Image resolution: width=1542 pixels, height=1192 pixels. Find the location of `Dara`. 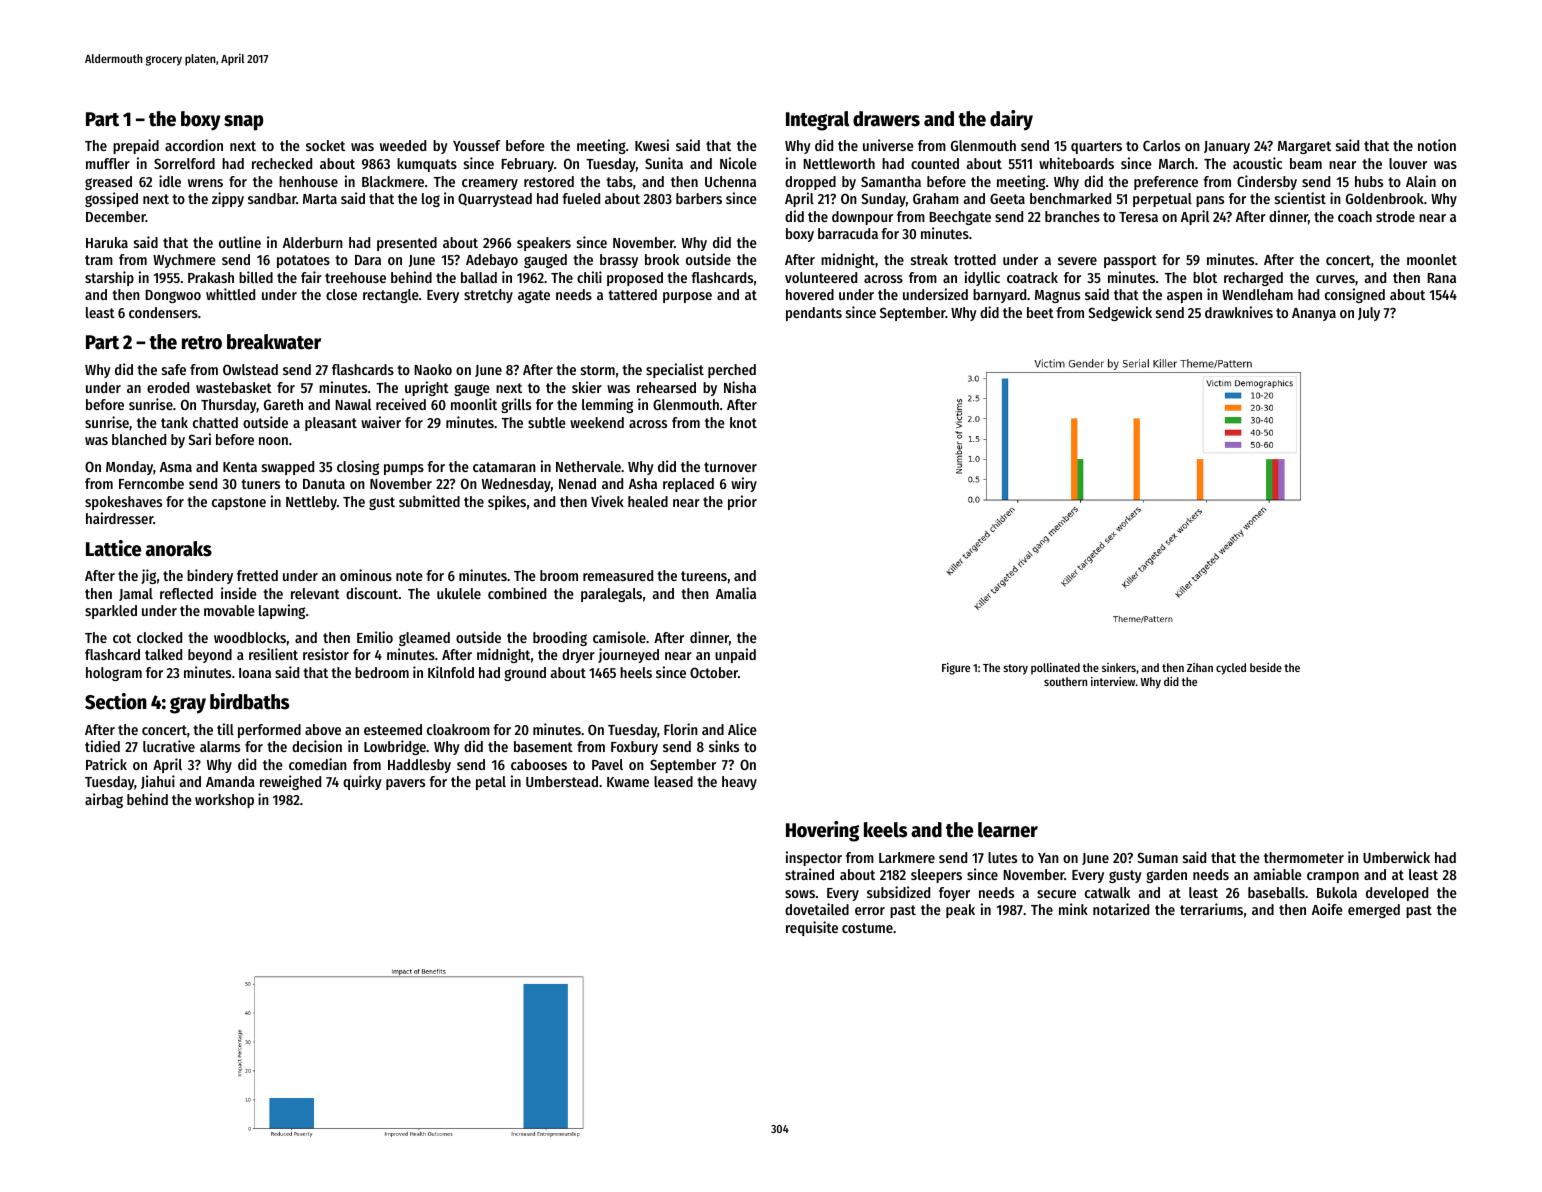

Dara is located at coordinates (368, 260).
